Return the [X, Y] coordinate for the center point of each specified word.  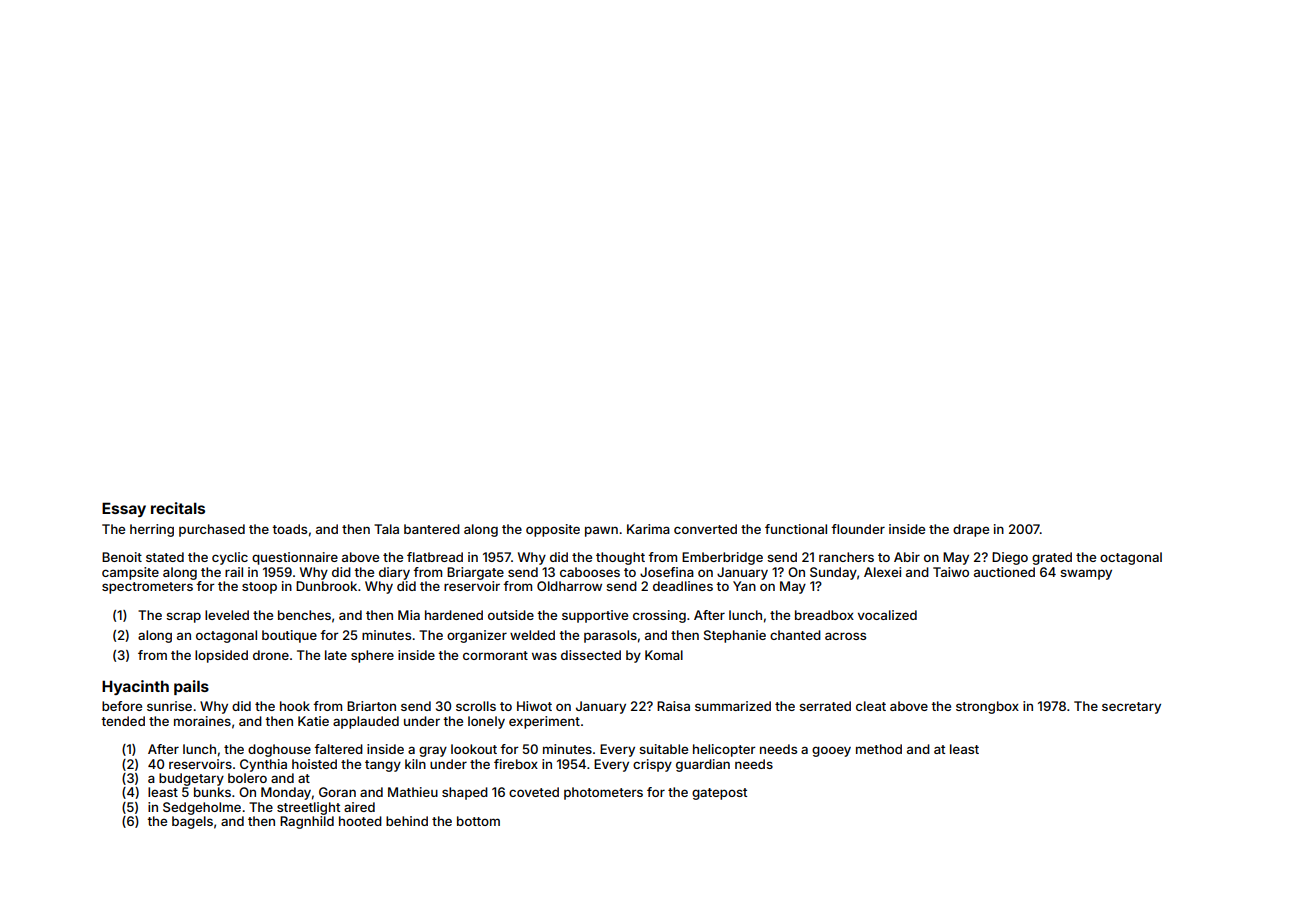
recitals [178, 508]
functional [796, 529]
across [845, 636]
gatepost [719, 794]
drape [971, 530]
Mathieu [413, 792]
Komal [664, 655]
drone [271, 655]
